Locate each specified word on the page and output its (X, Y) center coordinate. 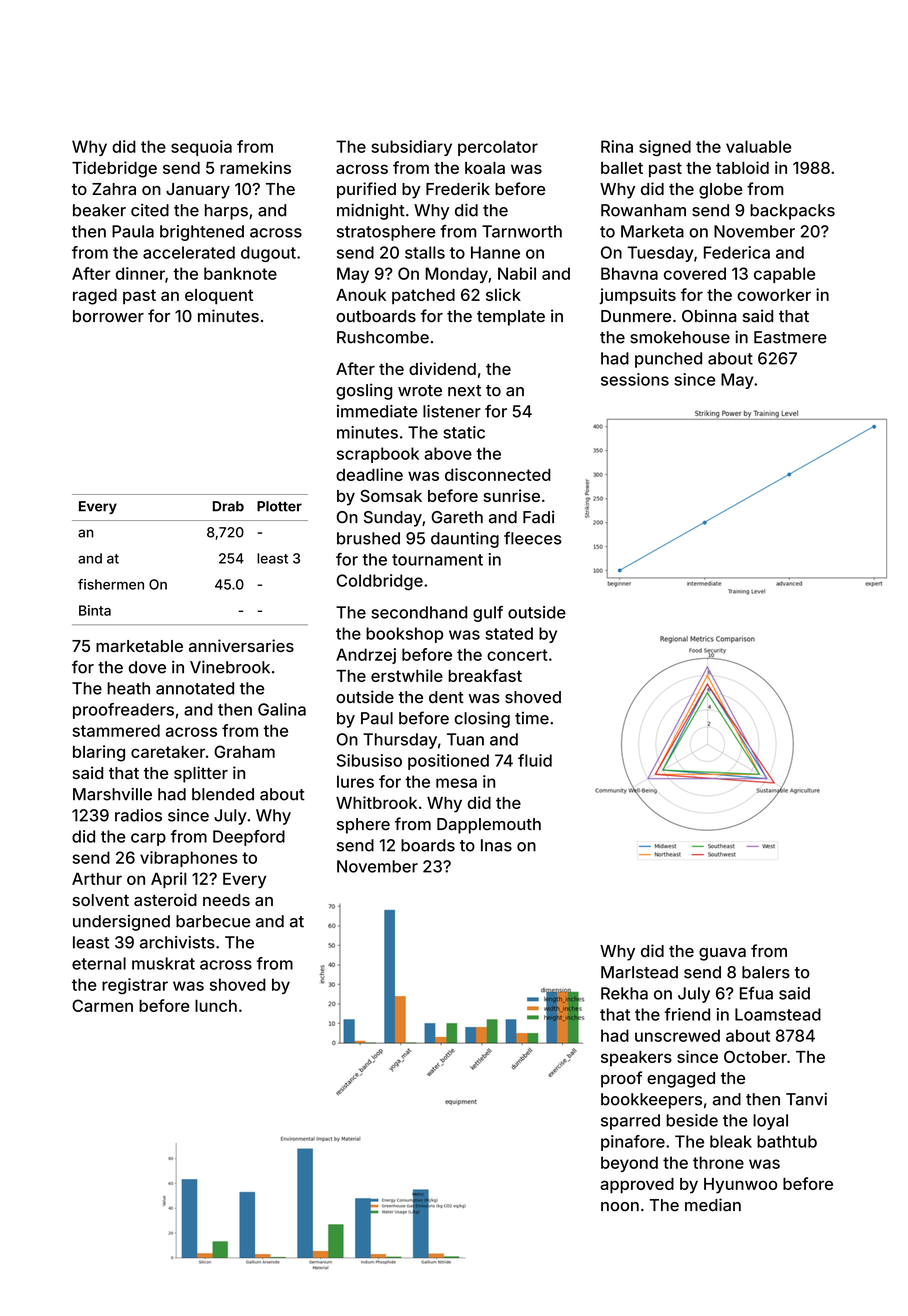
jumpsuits (637, 296)
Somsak (391, 496)
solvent (101, 900)
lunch (216, 1005)
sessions (635, 379)
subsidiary (411, 148)
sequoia (201, 148)
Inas (496, 845)
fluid (535, 760)
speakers (636, 1058)
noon (620, 1206)
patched (423, 297)
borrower (108, 316)
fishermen (111, 584)
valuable (758, 146)
